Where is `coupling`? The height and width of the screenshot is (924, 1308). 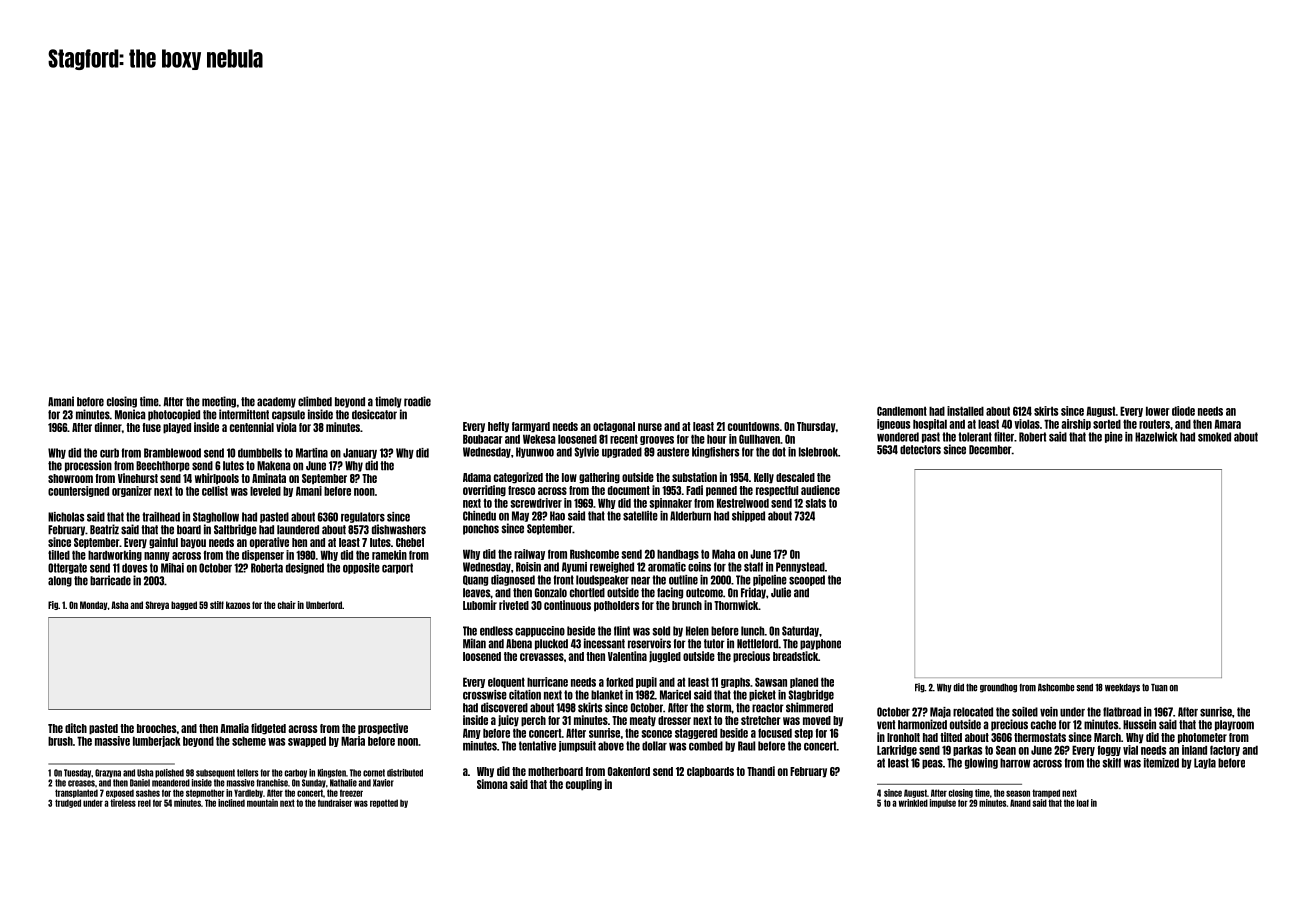 coupling is located at coordinates (584, 785).
